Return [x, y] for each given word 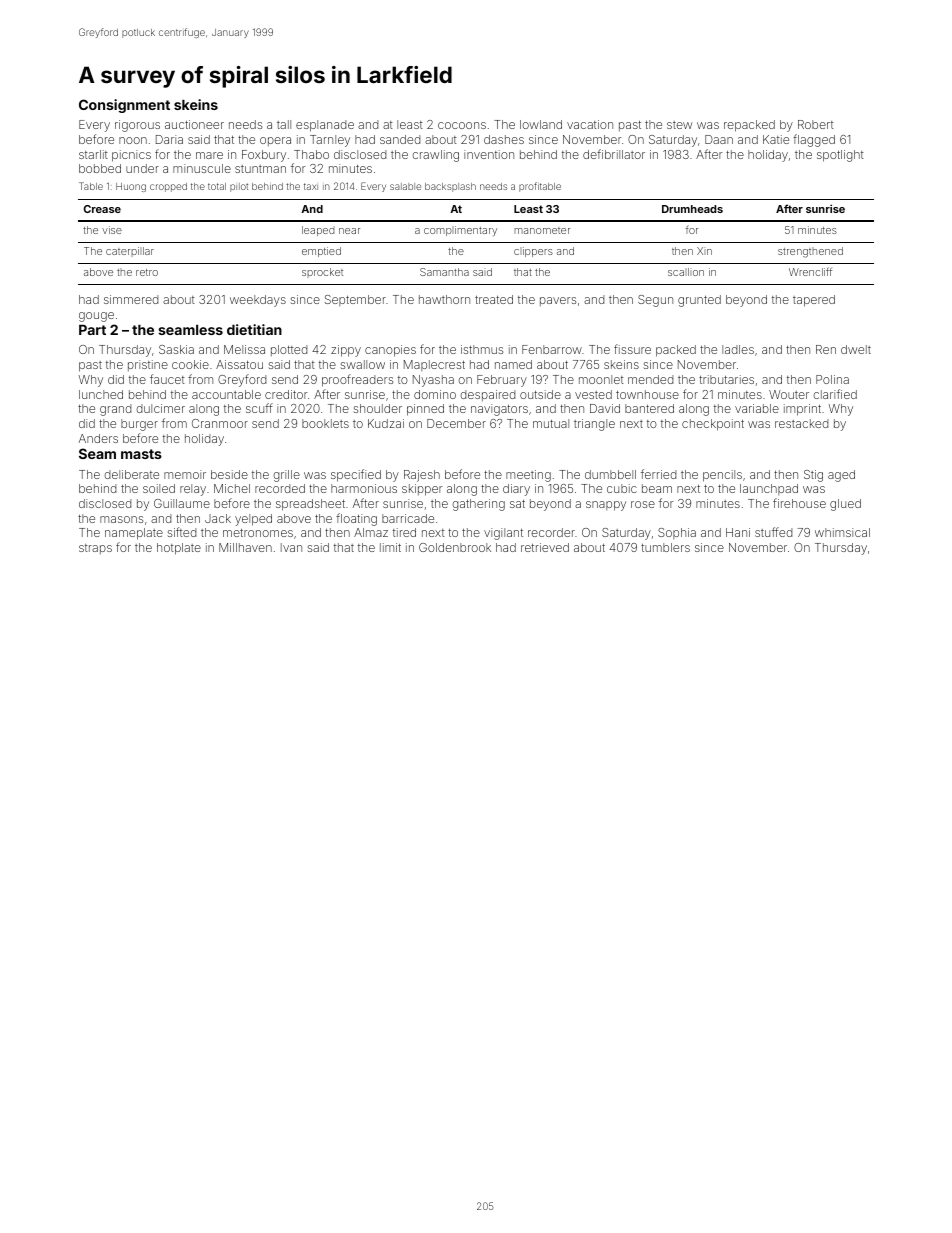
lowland [541, 124]
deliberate [131, 474]
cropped [168, 187]
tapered [814, 301]
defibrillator [614, 154]
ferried [658, 474]
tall [284, 124]
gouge [96, 317]
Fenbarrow [552, 349]
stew [679, 125]
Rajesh [422, 476]
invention [489, 154]
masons [121, 519]
